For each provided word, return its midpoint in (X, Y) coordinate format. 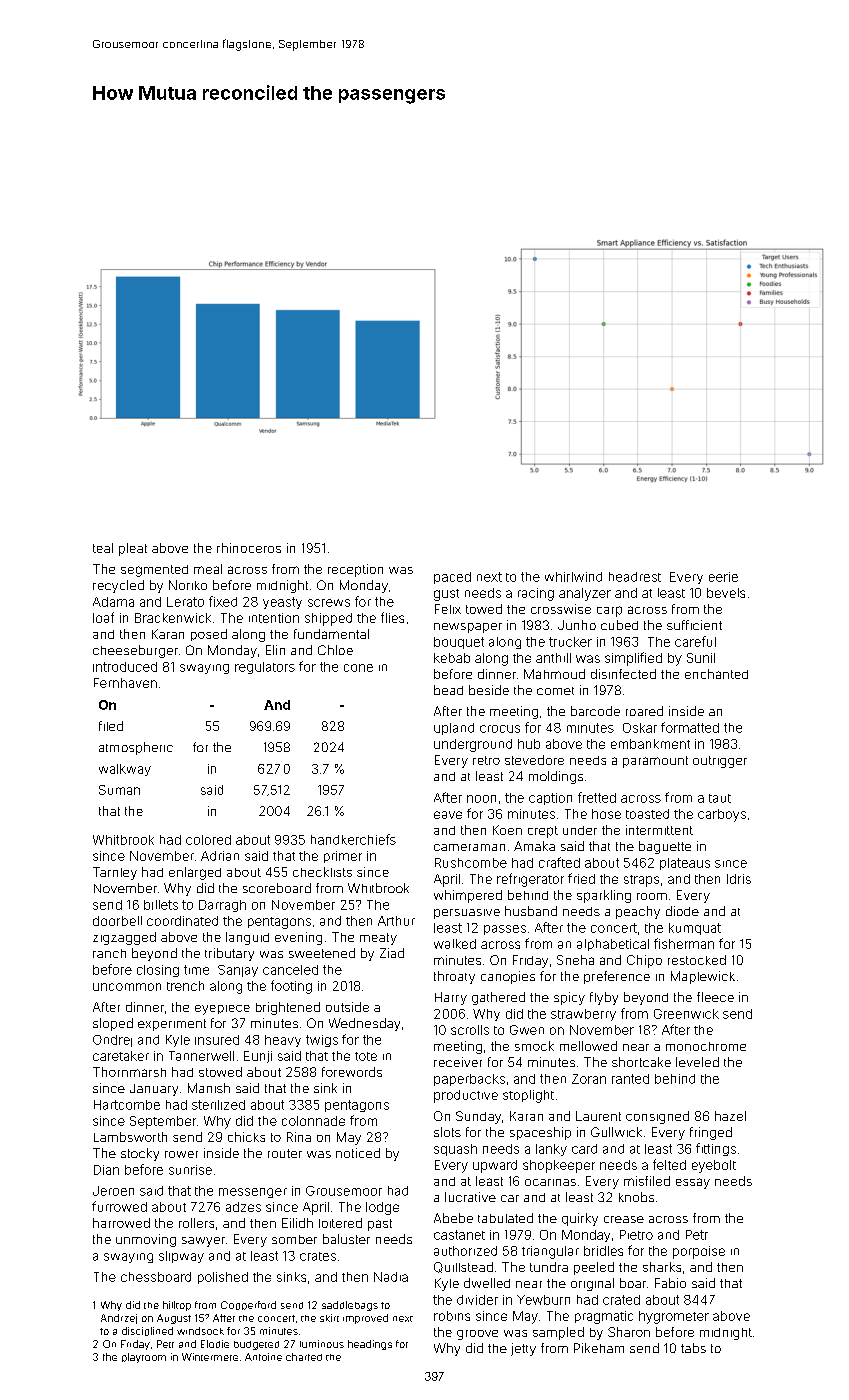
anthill (553, 658)
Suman (119, 790)
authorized (465, 1251)
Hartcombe (127, 1105)
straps (641, 881)
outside (347, 1007)
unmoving (146, 1240)
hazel (730, 1116)
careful (695, 641)
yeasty (282, 603)
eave (448, 815)
